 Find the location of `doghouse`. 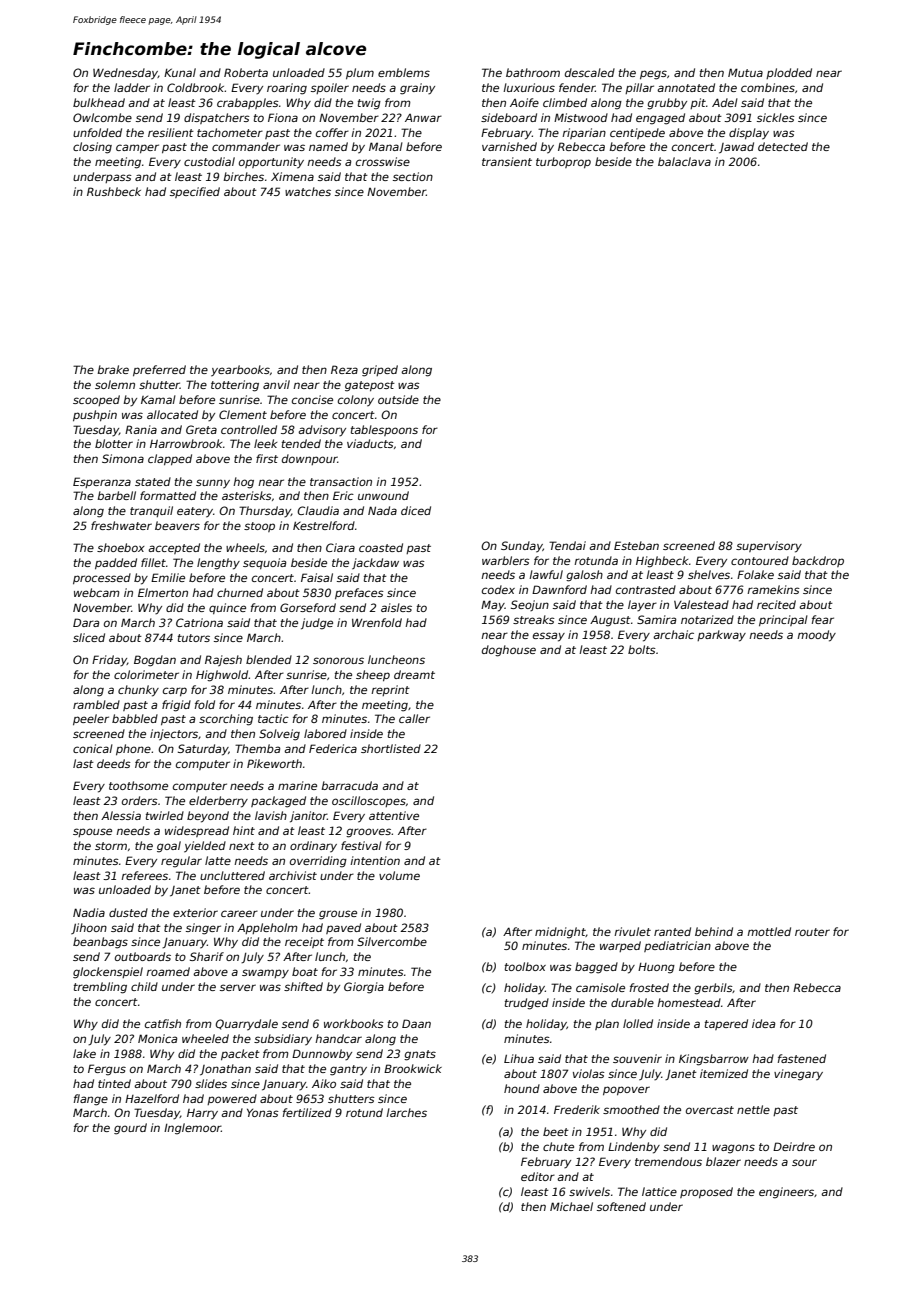

doghouse is located at coordinates (509, 651).
